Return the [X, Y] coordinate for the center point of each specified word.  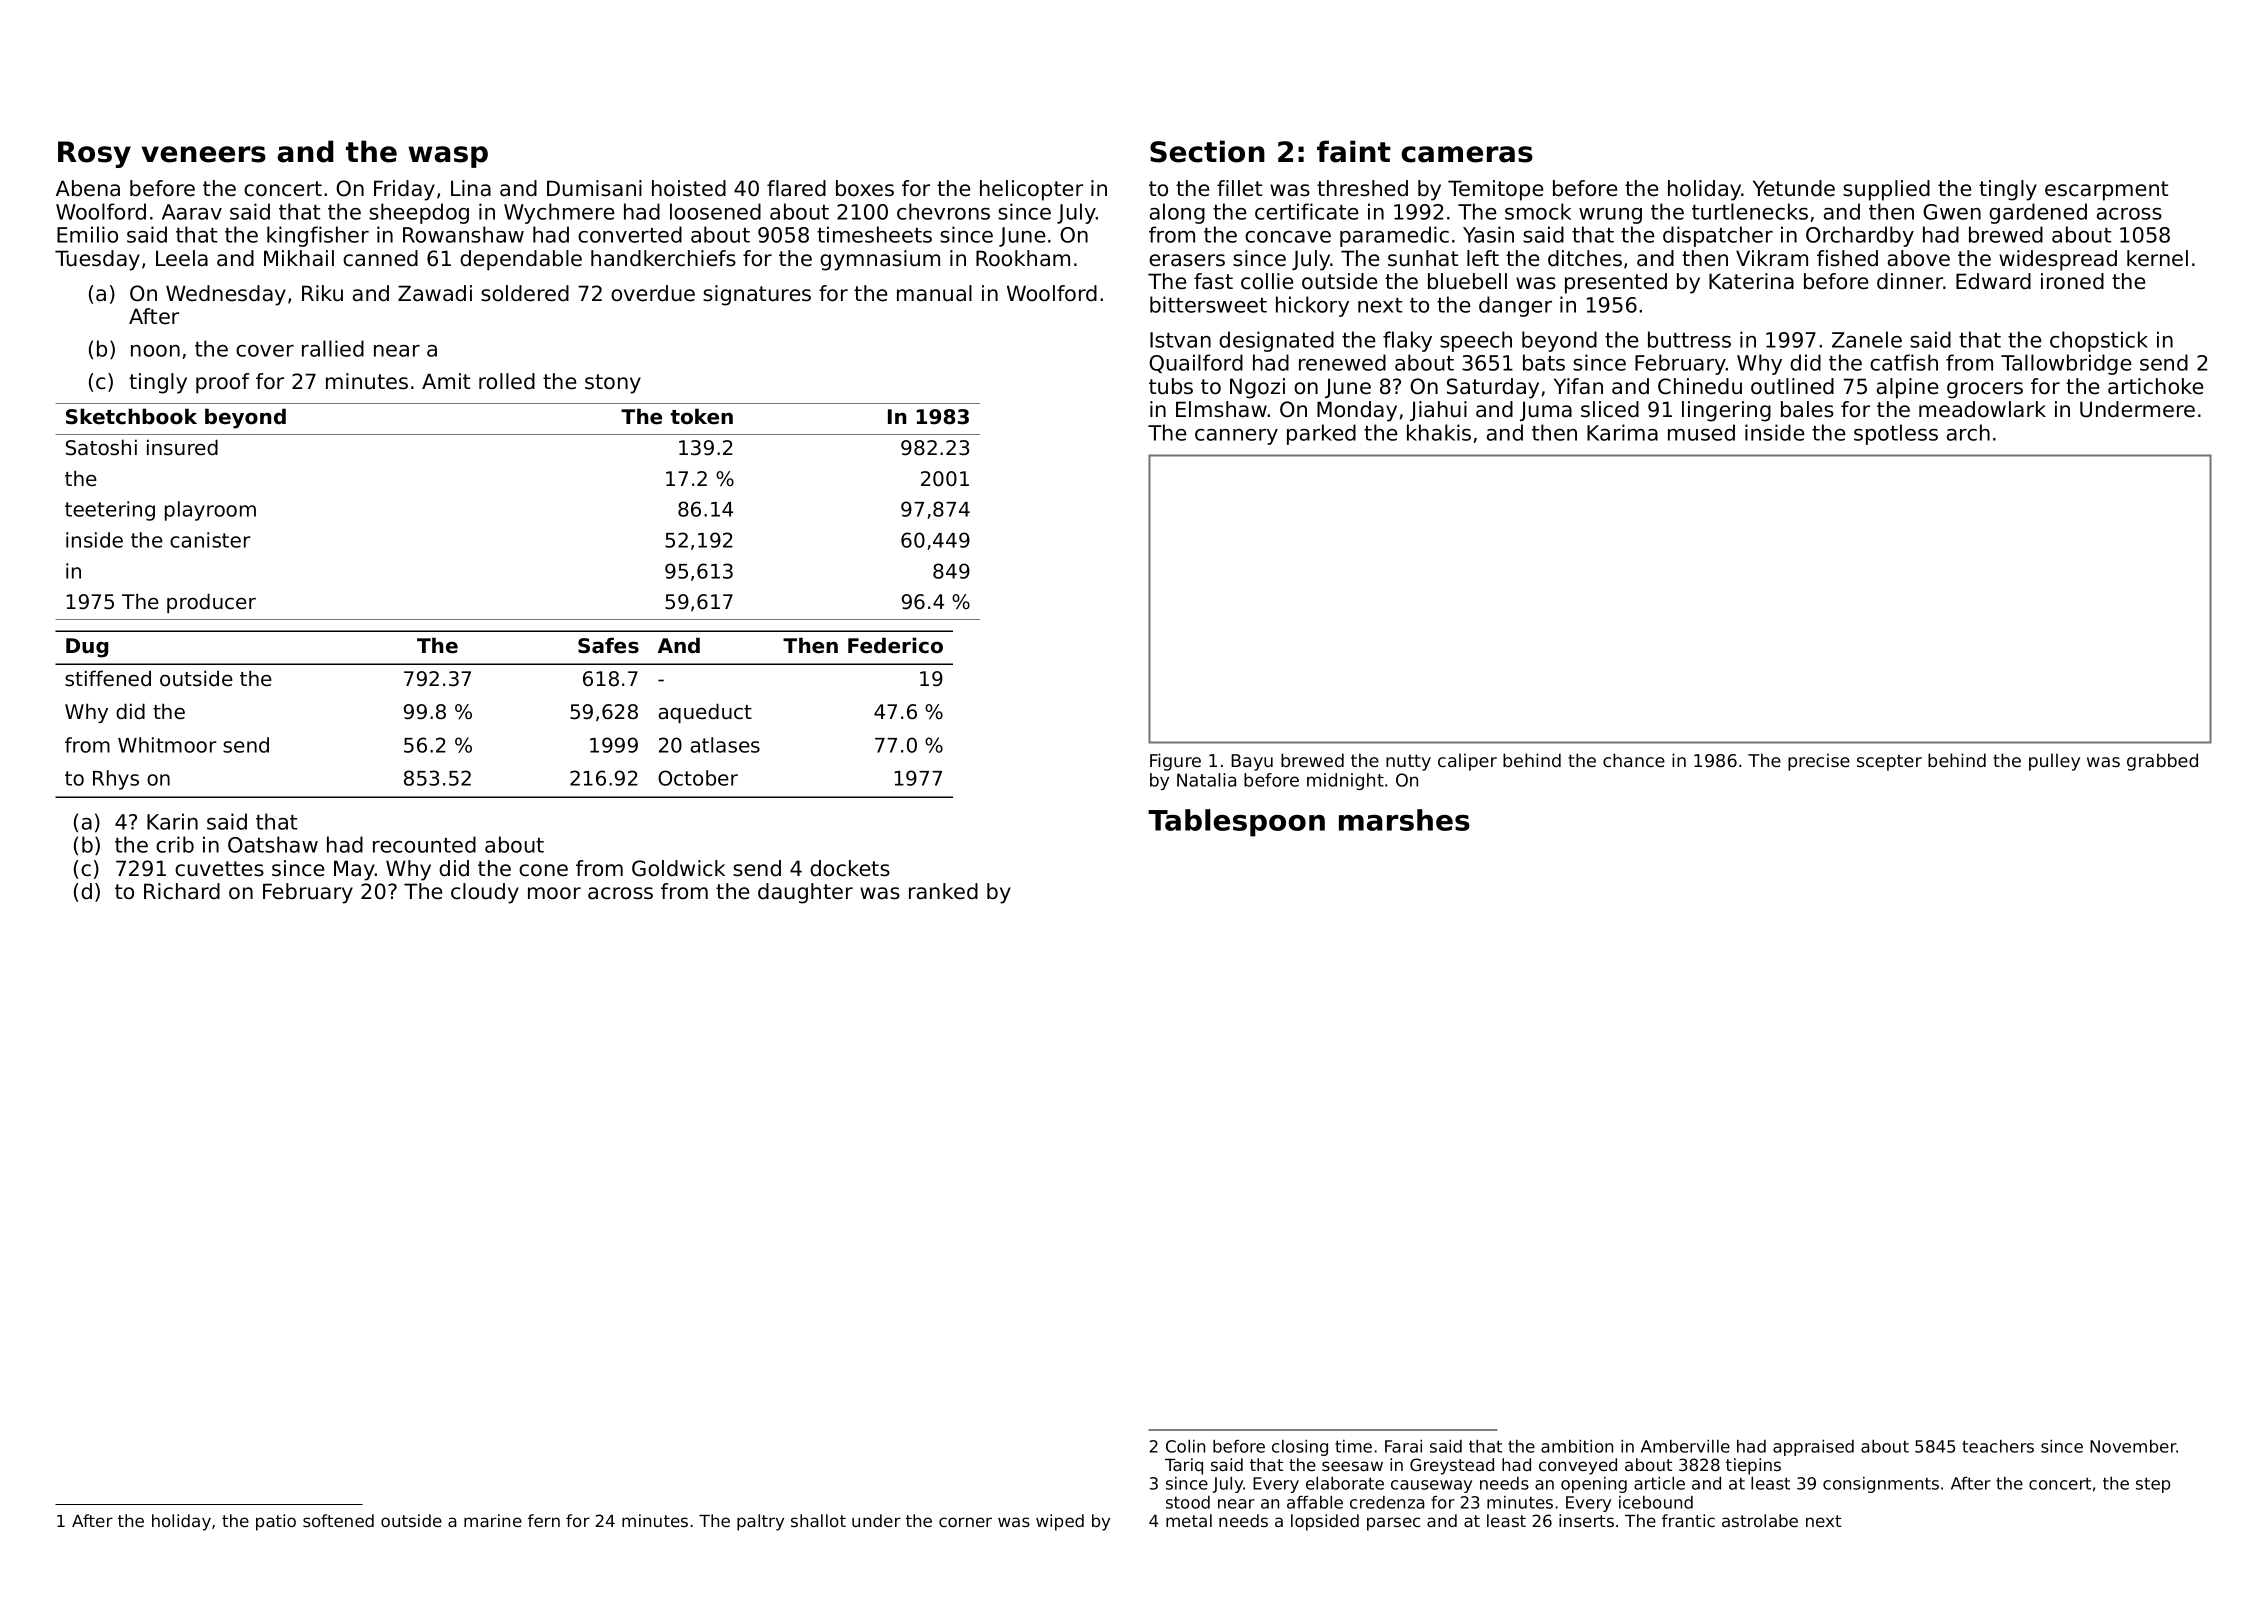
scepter [1889, 762]
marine [493, 1520]
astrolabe [1760, 1520]
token [702, 416]
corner [965, 1522]
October [698, 778]
